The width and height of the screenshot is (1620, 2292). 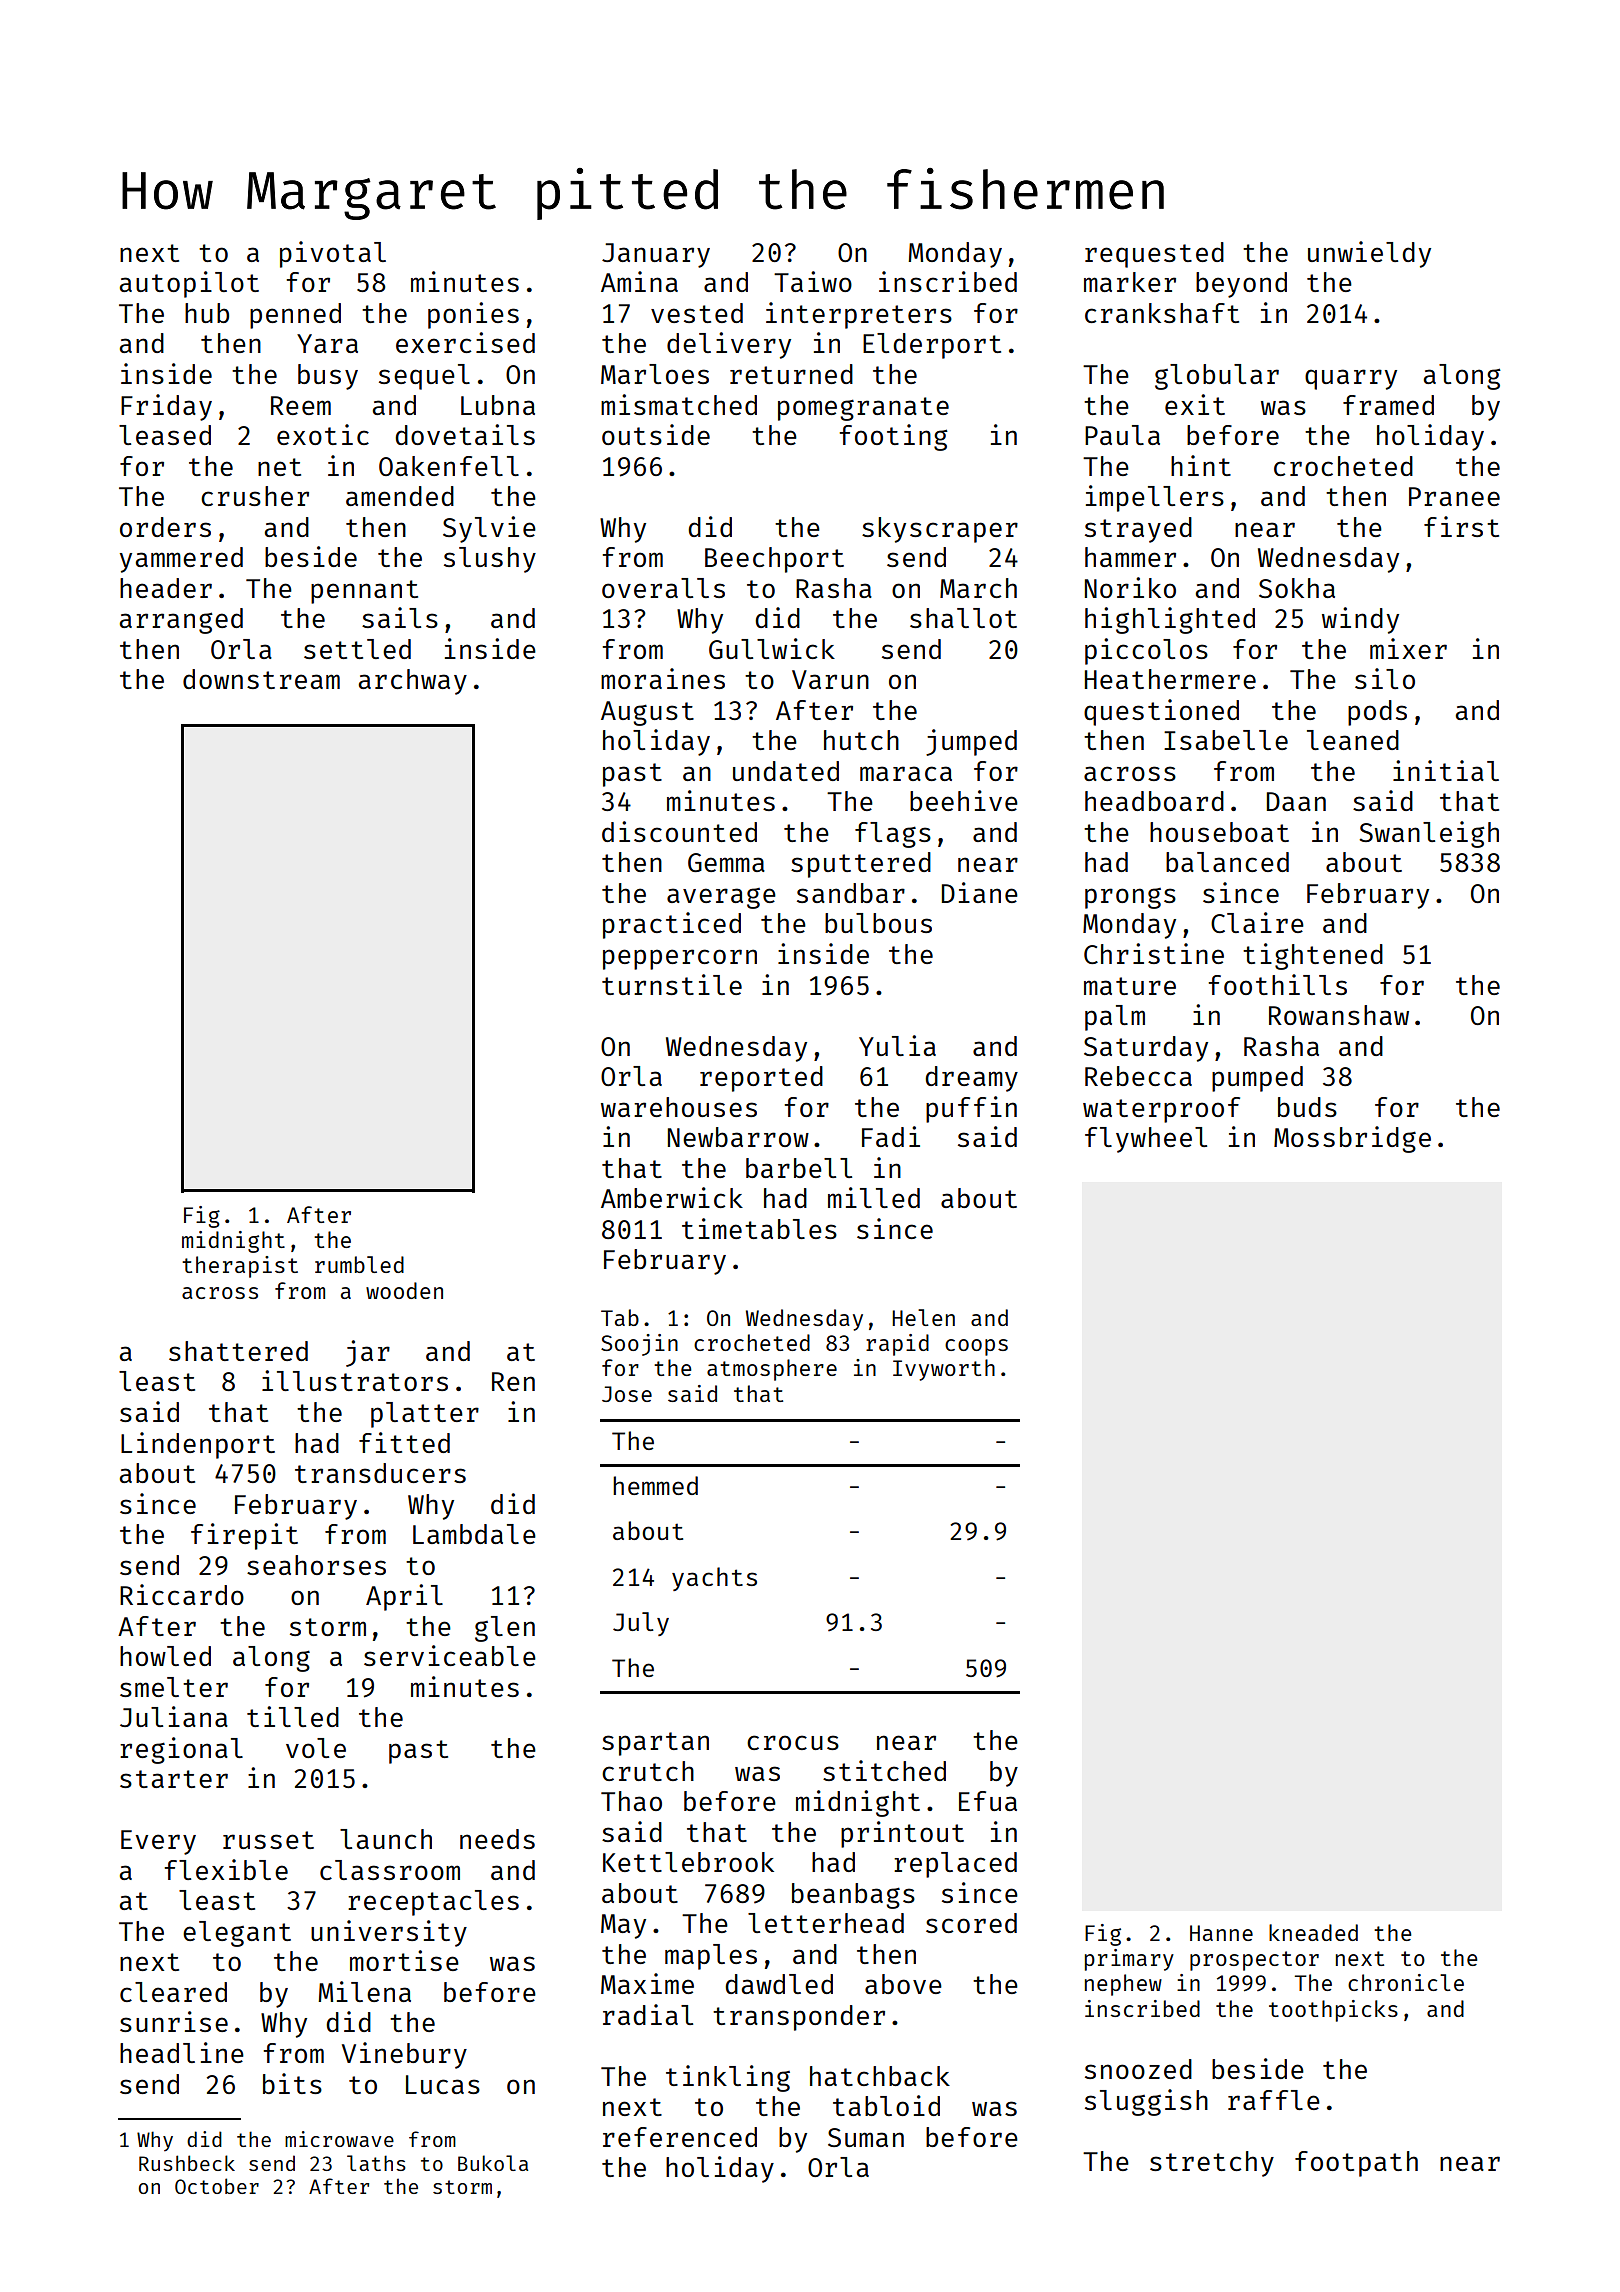 What do you see at coordinates (1429, 834) in the screenshot?
I see `Swanleigh` at bounding box center [1429, 834].
